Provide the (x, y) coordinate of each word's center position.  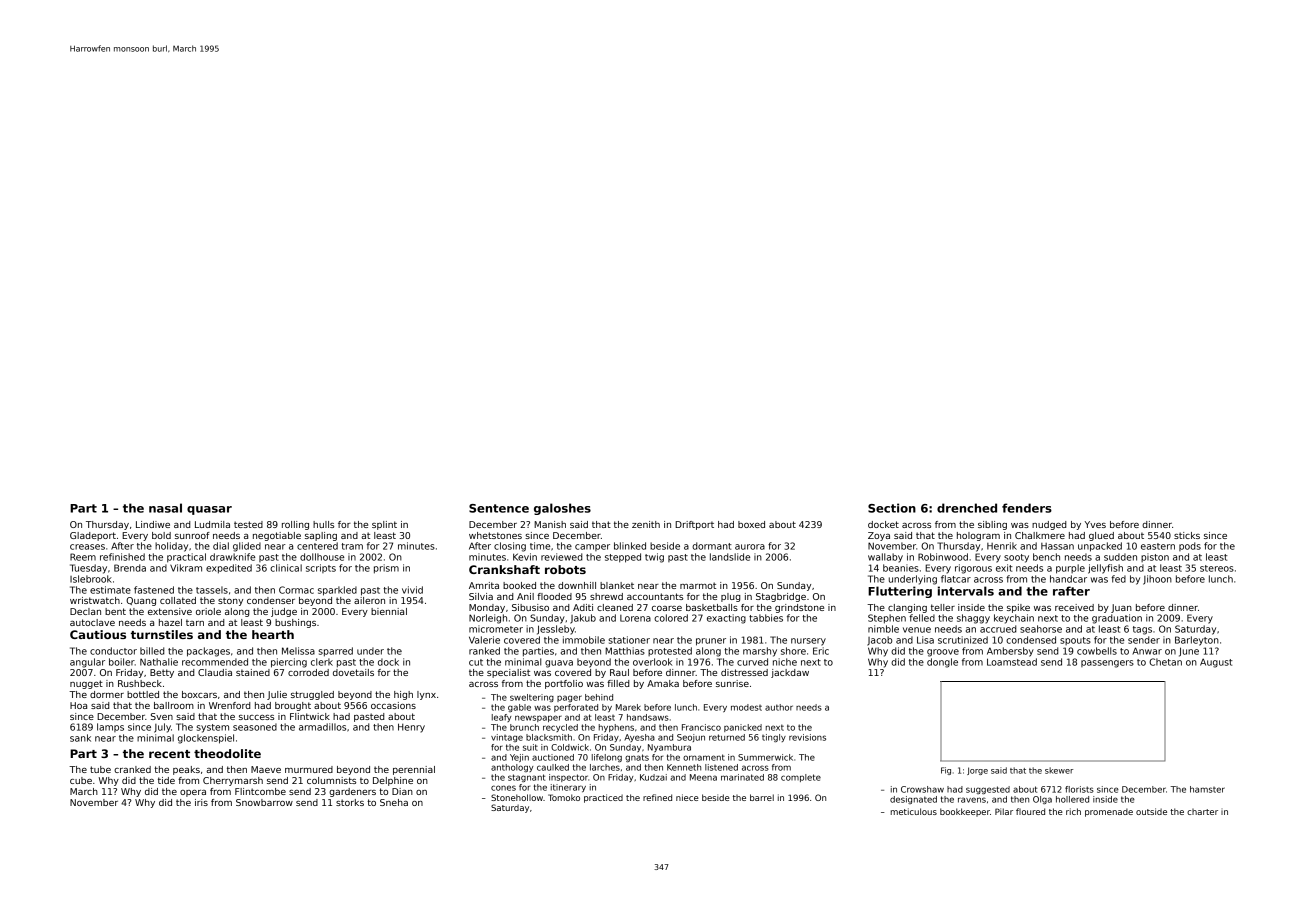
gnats (637, 758)
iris (201, 802)
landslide (730, 557)
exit (1004, 568)
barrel (762, 797)
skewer (1059, 770)
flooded (554, 596)
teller (943, 607)
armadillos (322, 727)
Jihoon (1157, 580)
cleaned (615, 607)
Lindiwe (153, 524)
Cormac (296, 590)
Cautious (98, 634)
